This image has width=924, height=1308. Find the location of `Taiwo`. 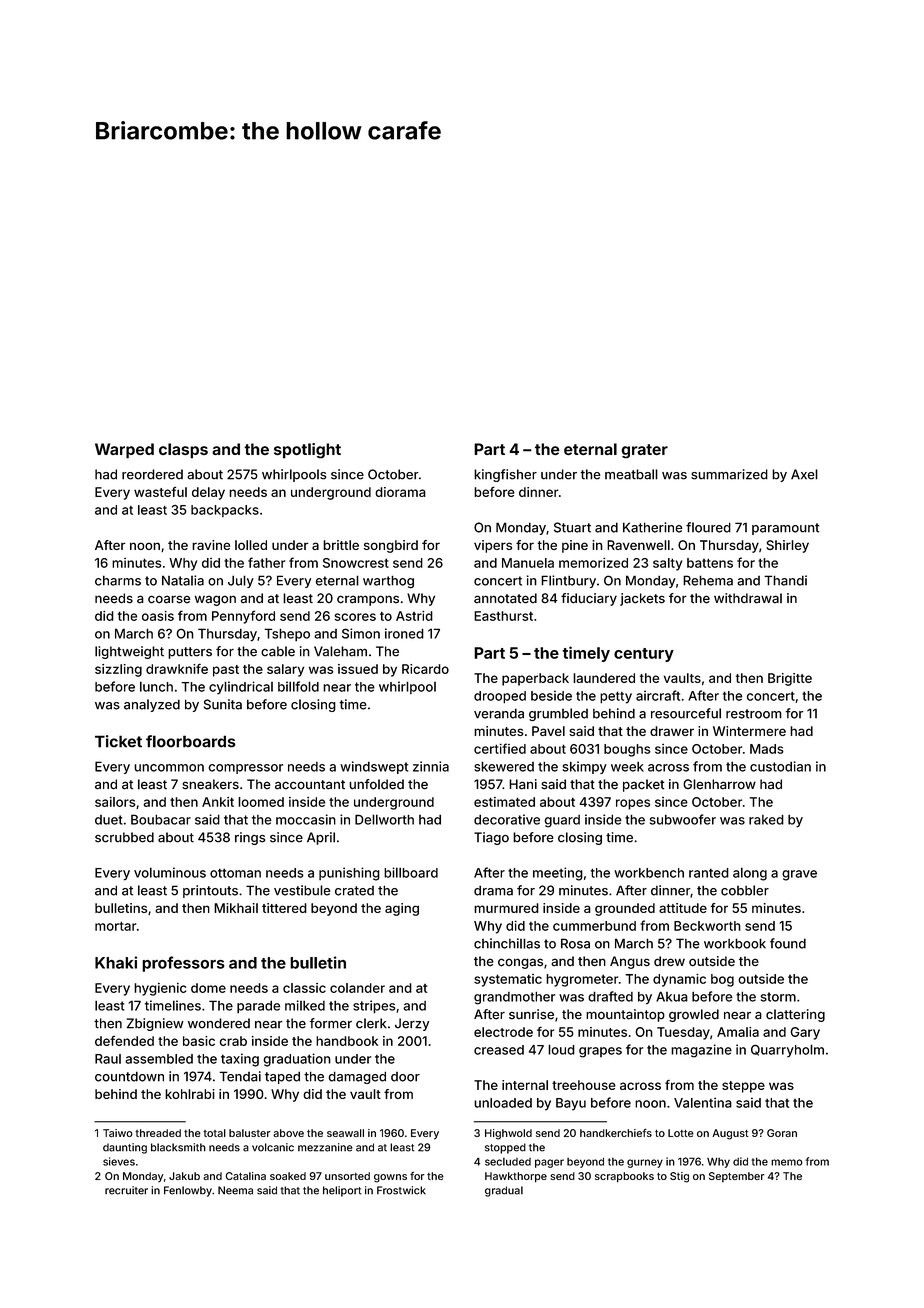

Taiwo is located at coordinates (118, 1133).
